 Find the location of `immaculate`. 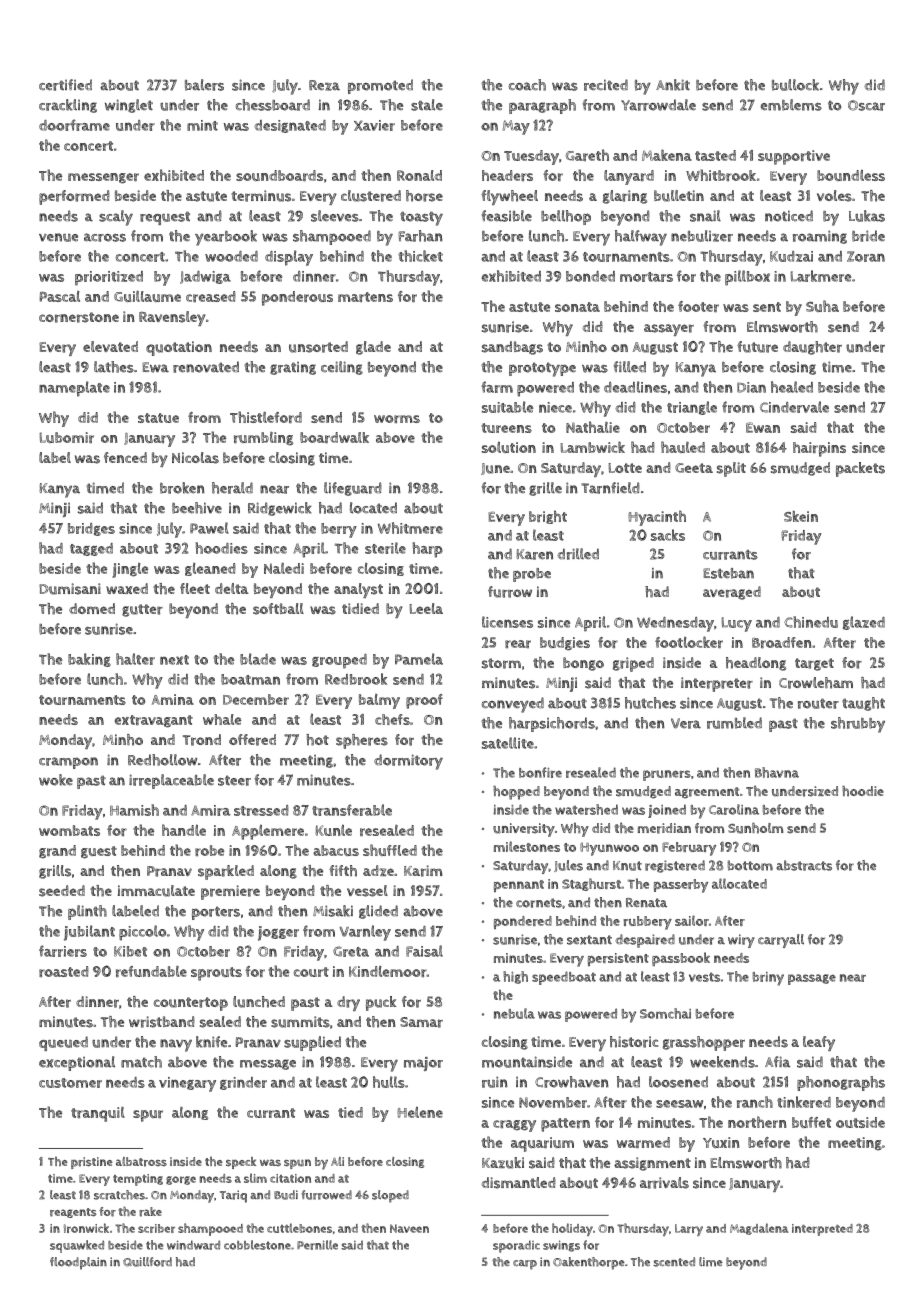

immaculate is located at coordinates (156, 891).
